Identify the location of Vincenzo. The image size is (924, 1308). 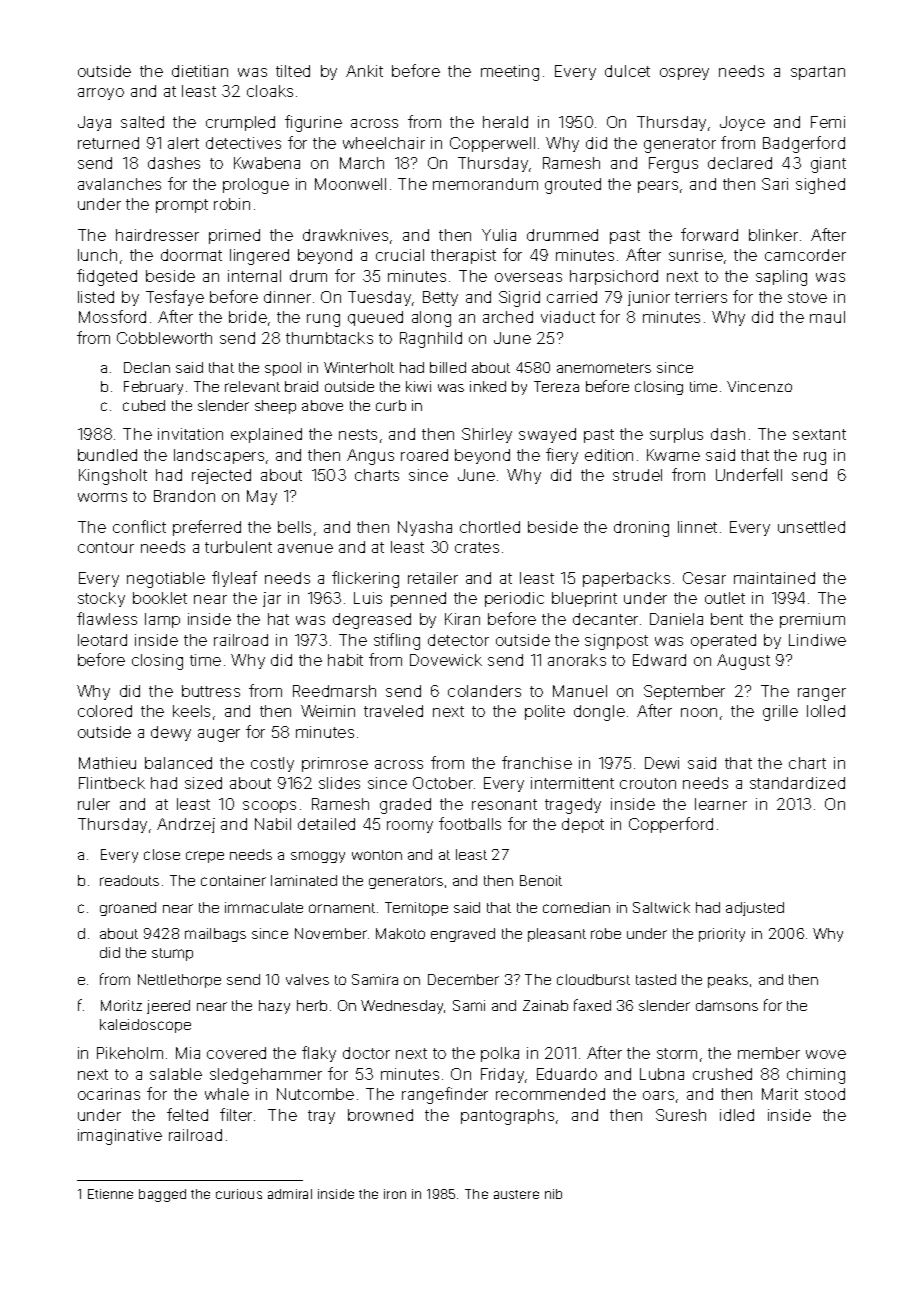
(759, 386).
